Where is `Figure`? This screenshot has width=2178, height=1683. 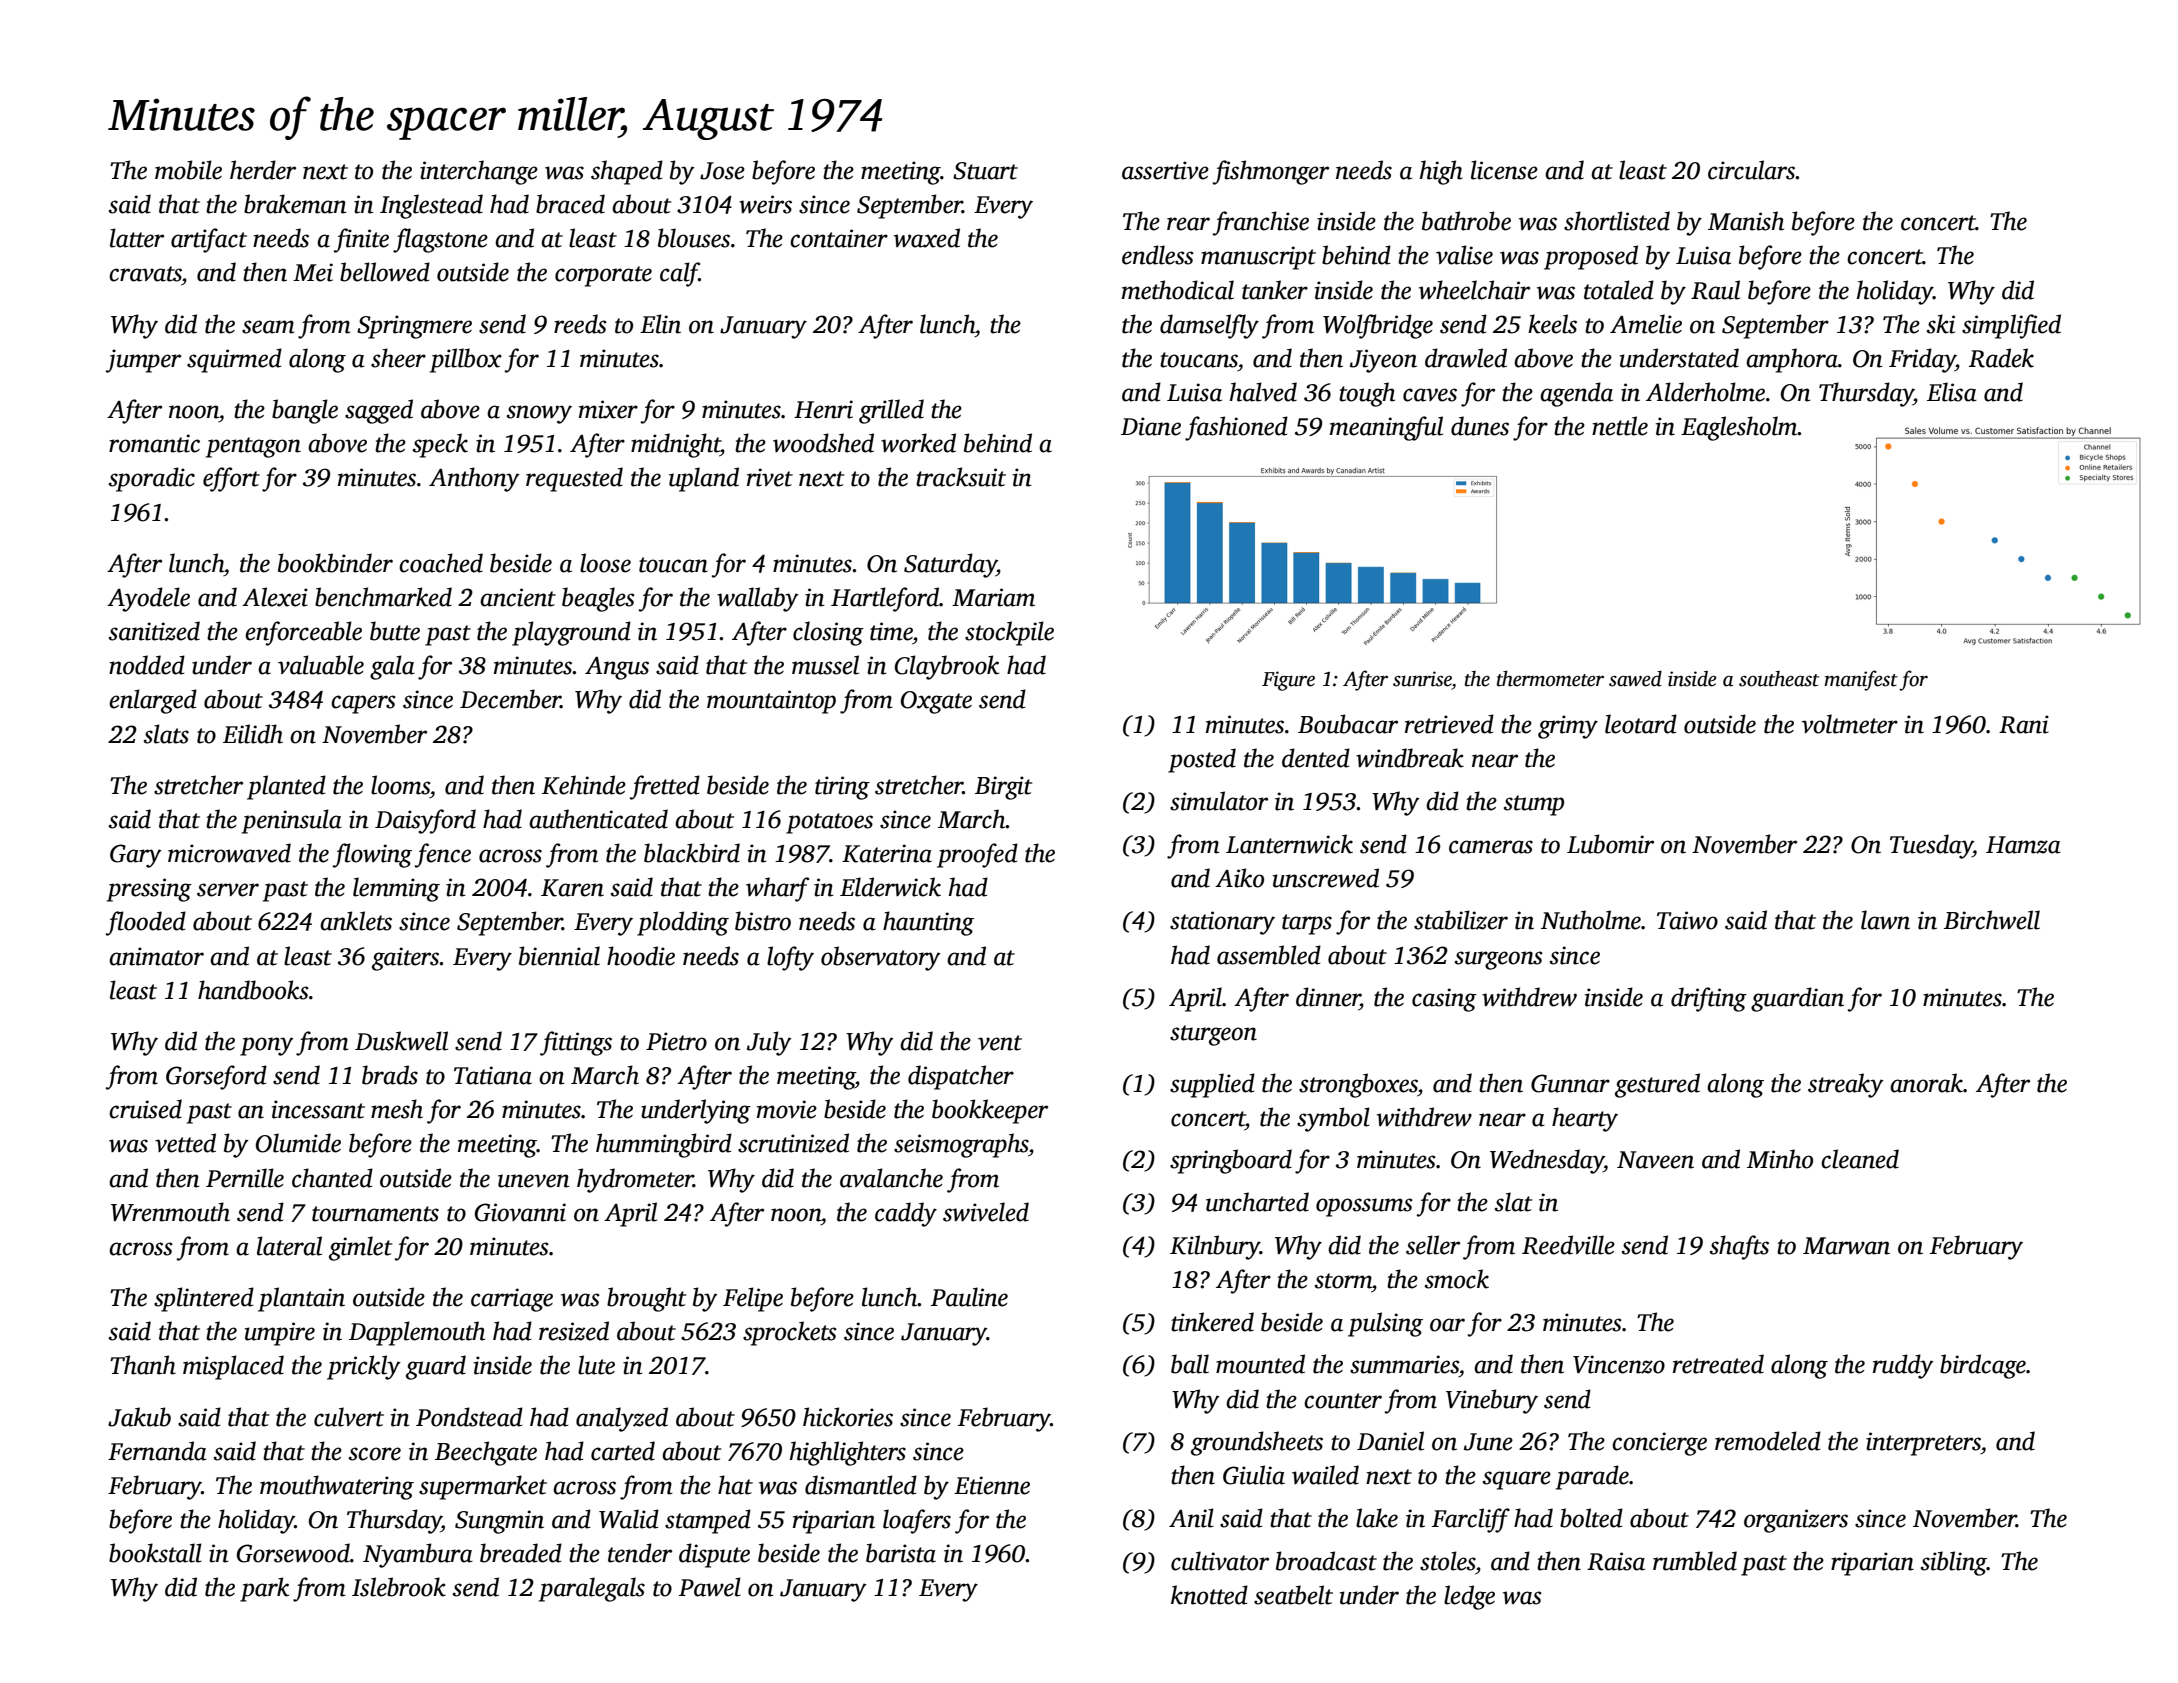
Figure is located at coordinates (1288, 681).
